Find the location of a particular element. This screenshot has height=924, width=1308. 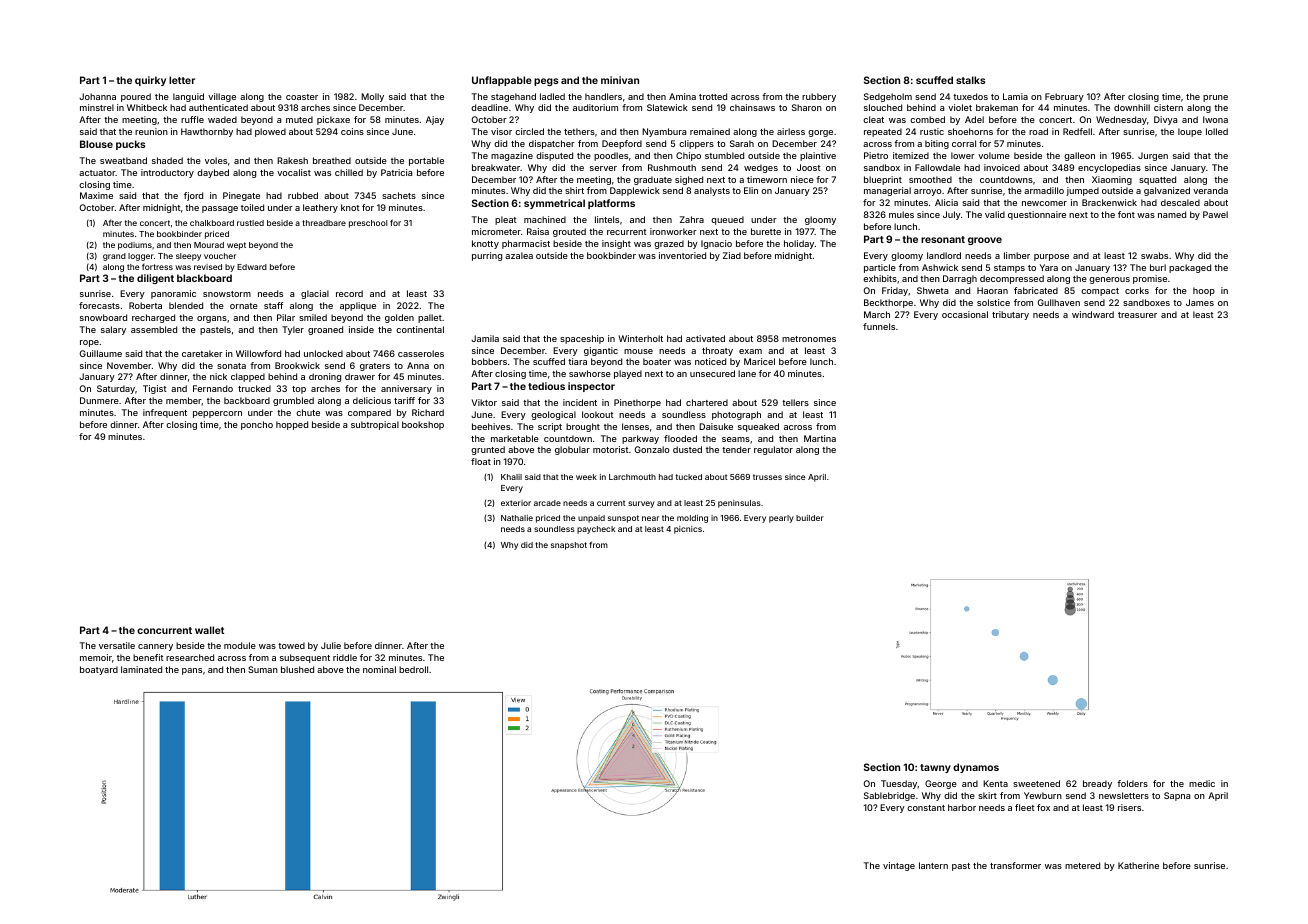

folders is located at coordinates (1132, 783).
